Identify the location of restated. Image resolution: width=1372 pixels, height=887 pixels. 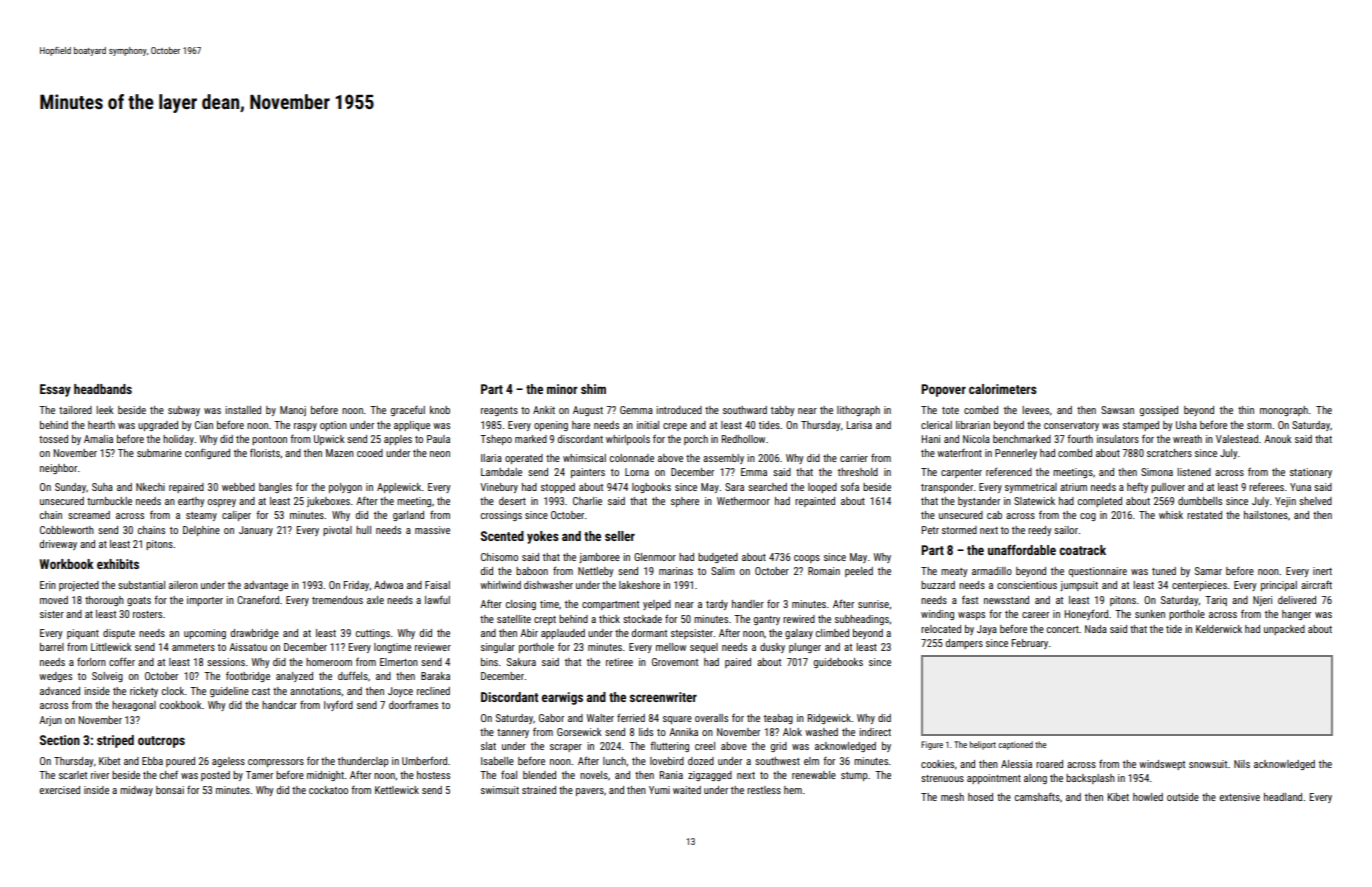
(1204, 515).
